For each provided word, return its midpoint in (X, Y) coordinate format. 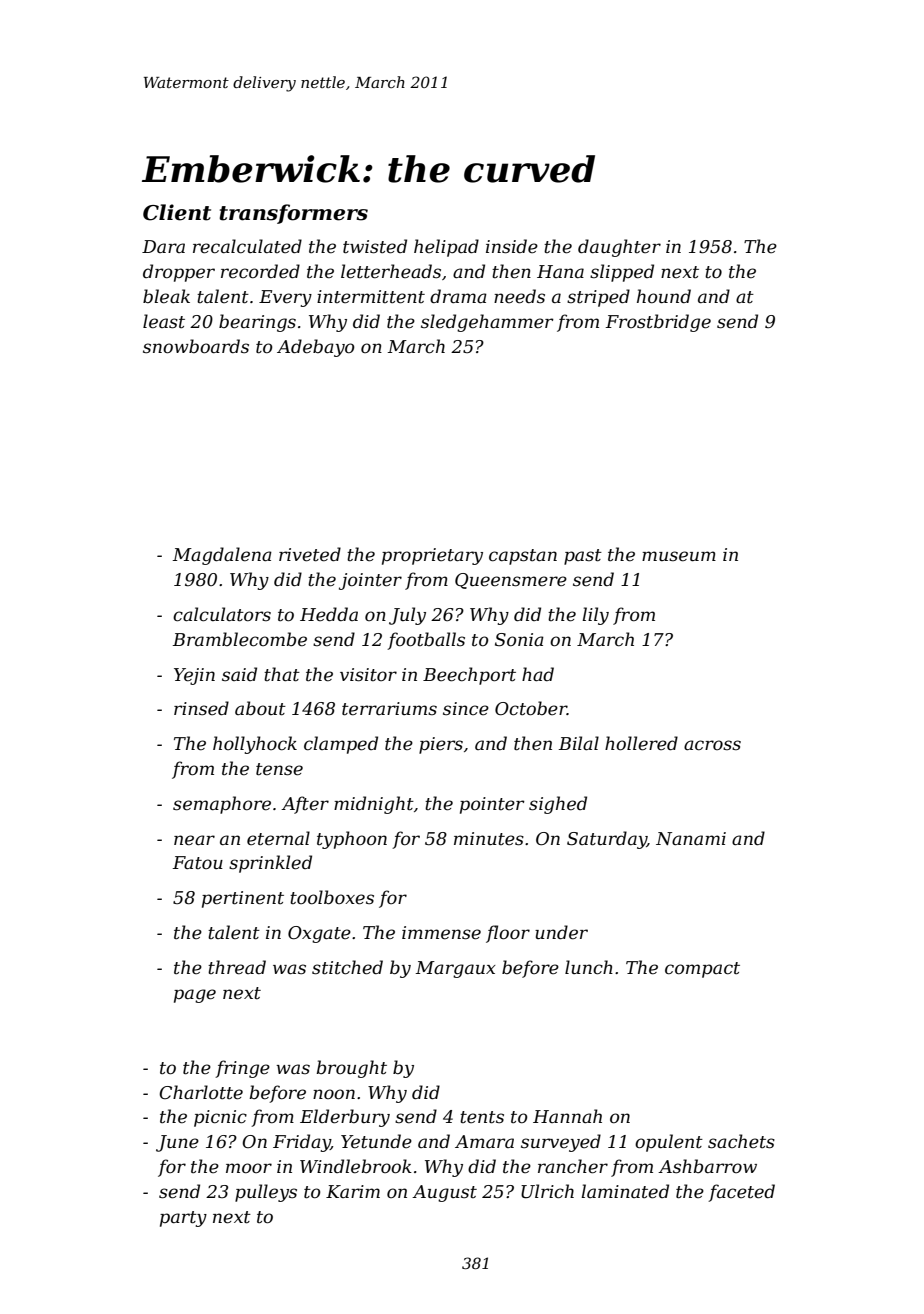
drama (458, 296)
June (177, 1143)
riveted (310, 554)
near (194, 840)
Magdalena (222, 556)
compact (702, 970)
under (561, 932)
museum (679, 556)
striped (598, 298)
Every (285, 298)
